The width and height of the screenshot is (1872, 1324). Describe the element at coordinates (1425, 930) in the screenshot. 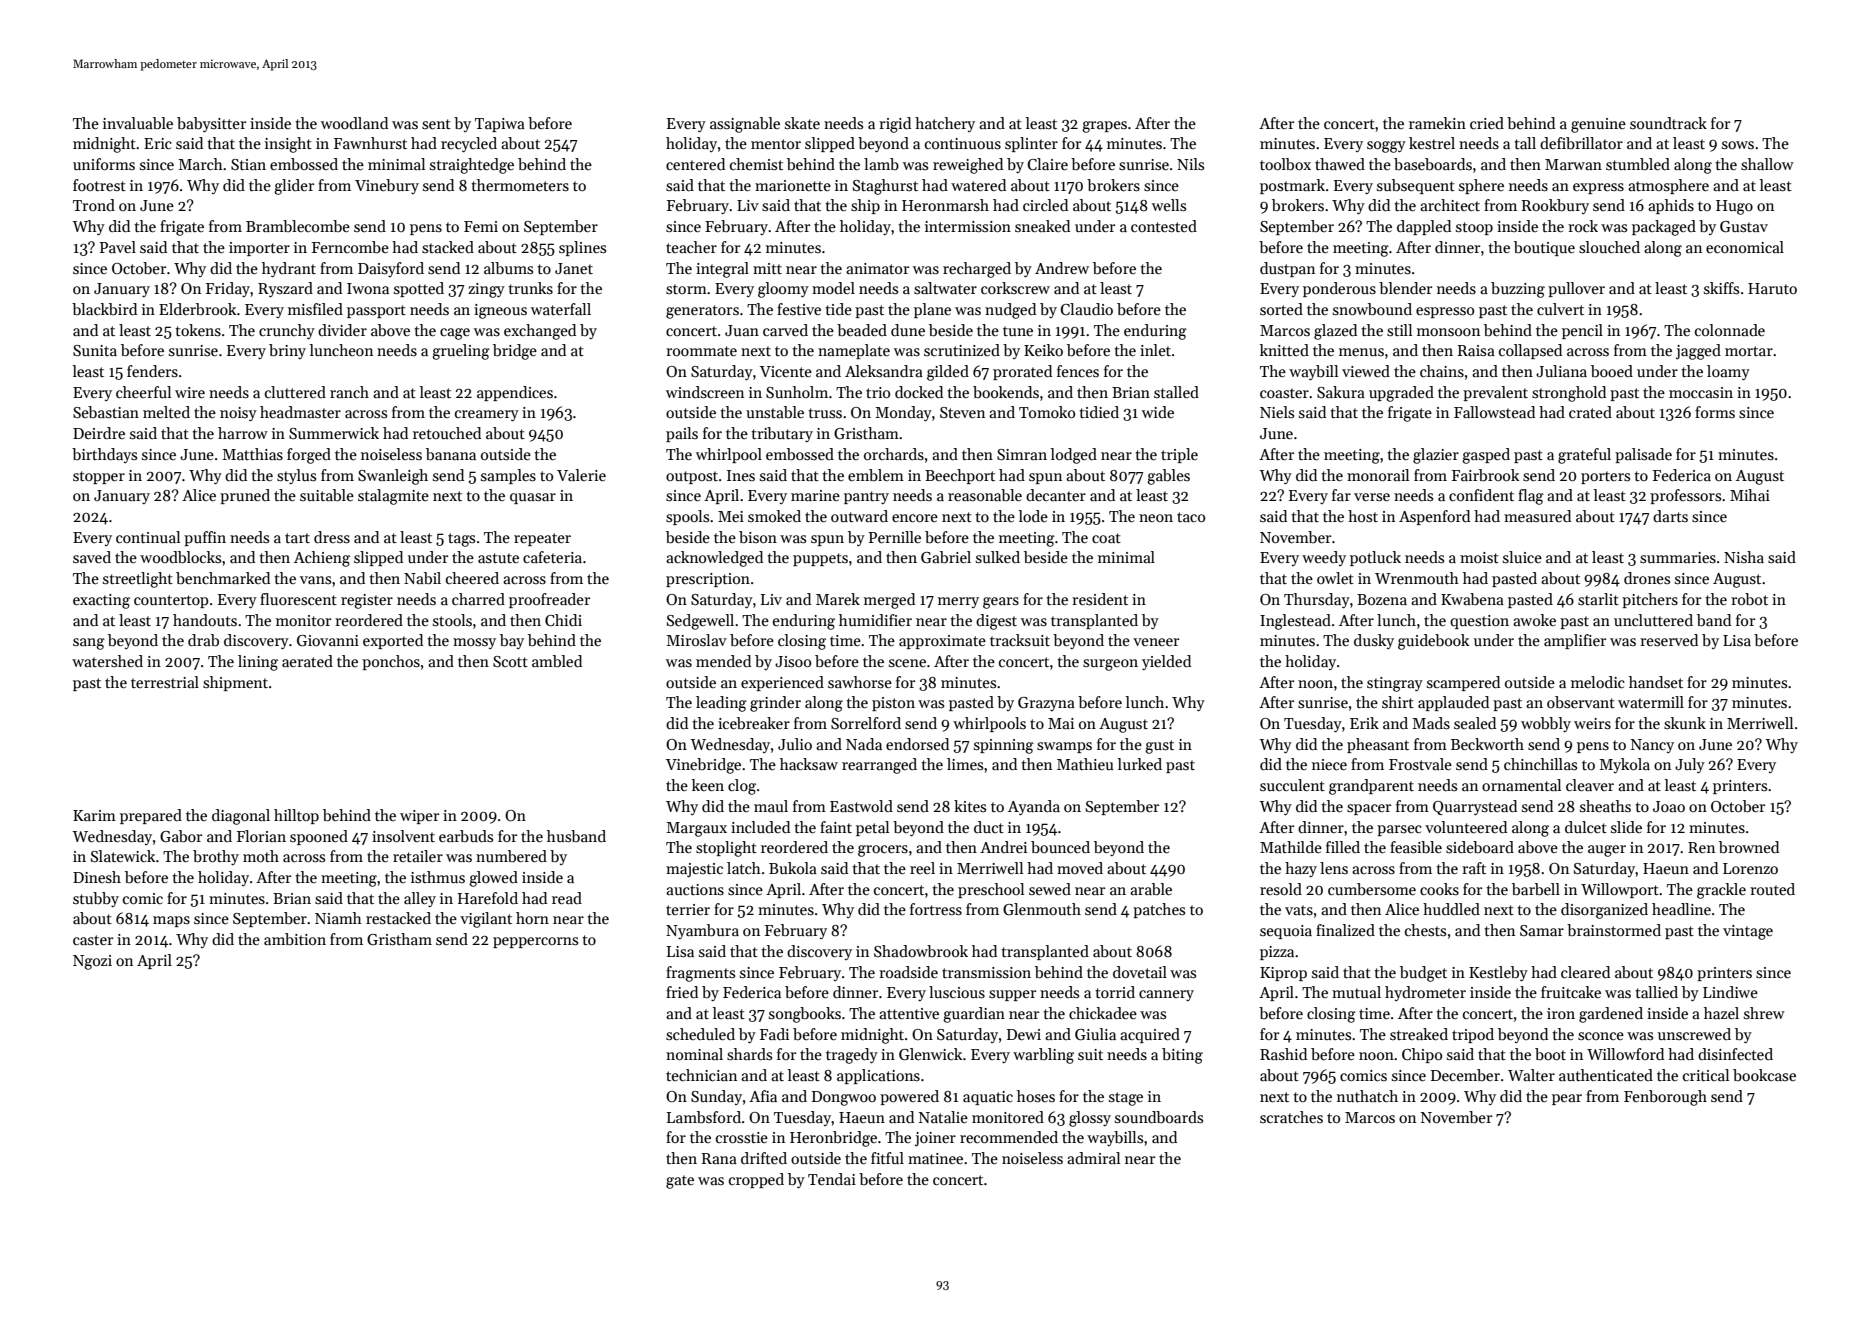

I see `chests` at that location.
